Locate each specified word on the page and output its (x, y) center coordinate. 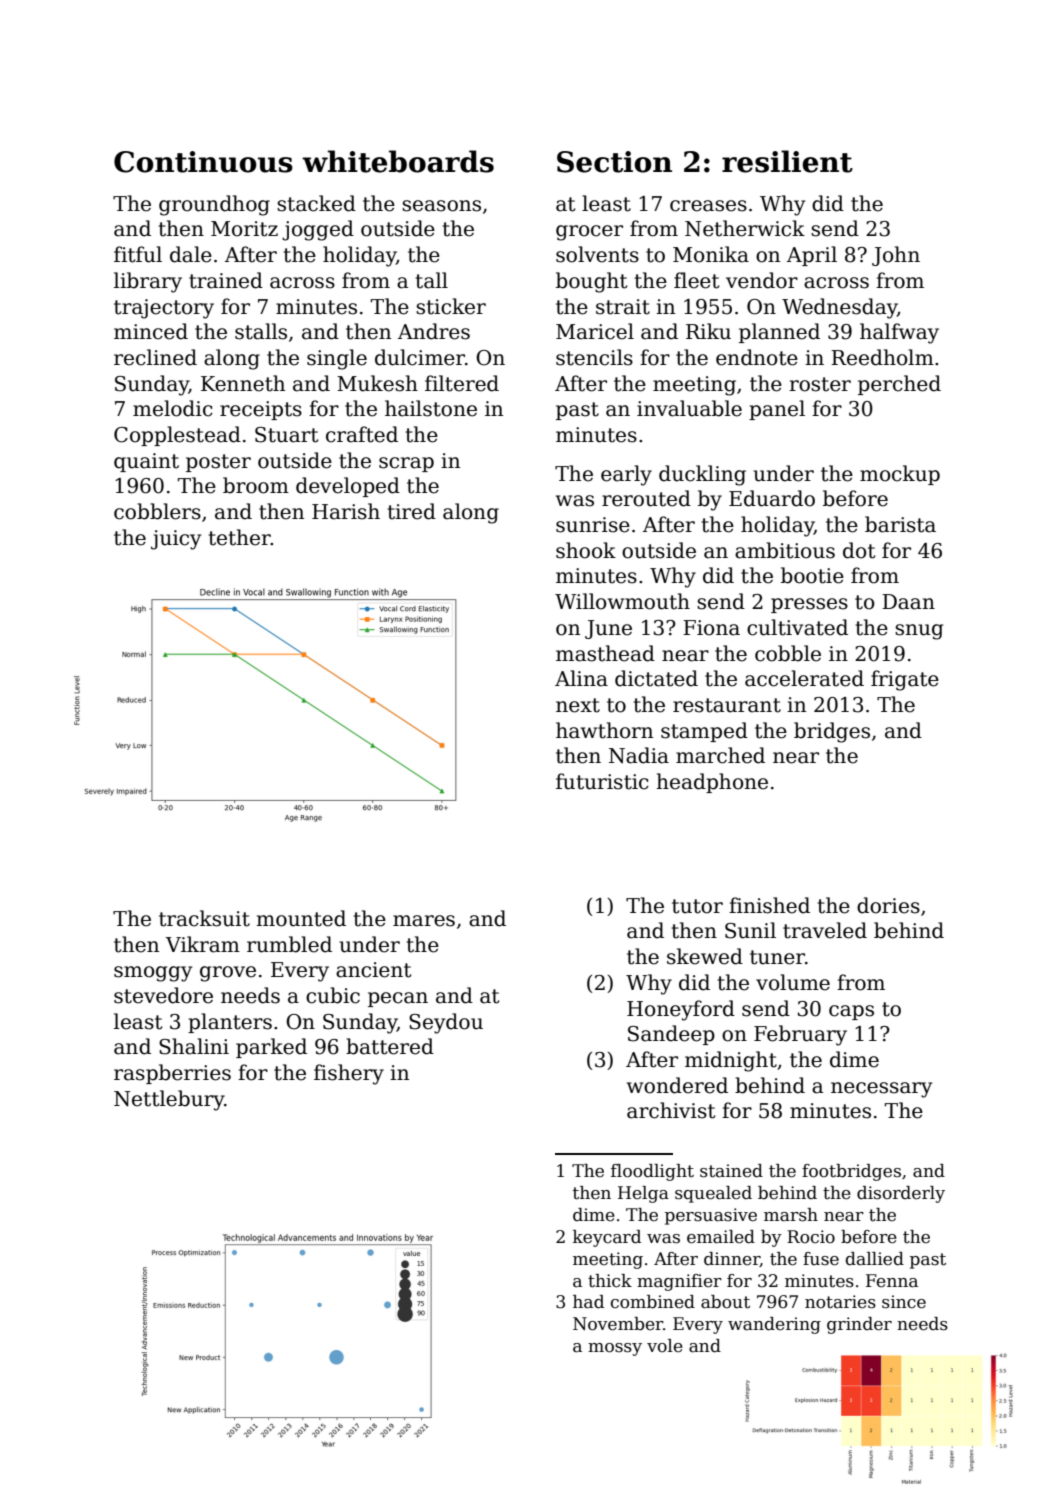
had (588, 1302)
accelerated (804, 678)
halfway (899, 333)
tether (240, 537)
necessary (881, 1090)
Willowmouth (622, 601)
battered (390, 1046)
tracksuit (204, 918)
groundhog (214, 205)
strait (623, 307)
